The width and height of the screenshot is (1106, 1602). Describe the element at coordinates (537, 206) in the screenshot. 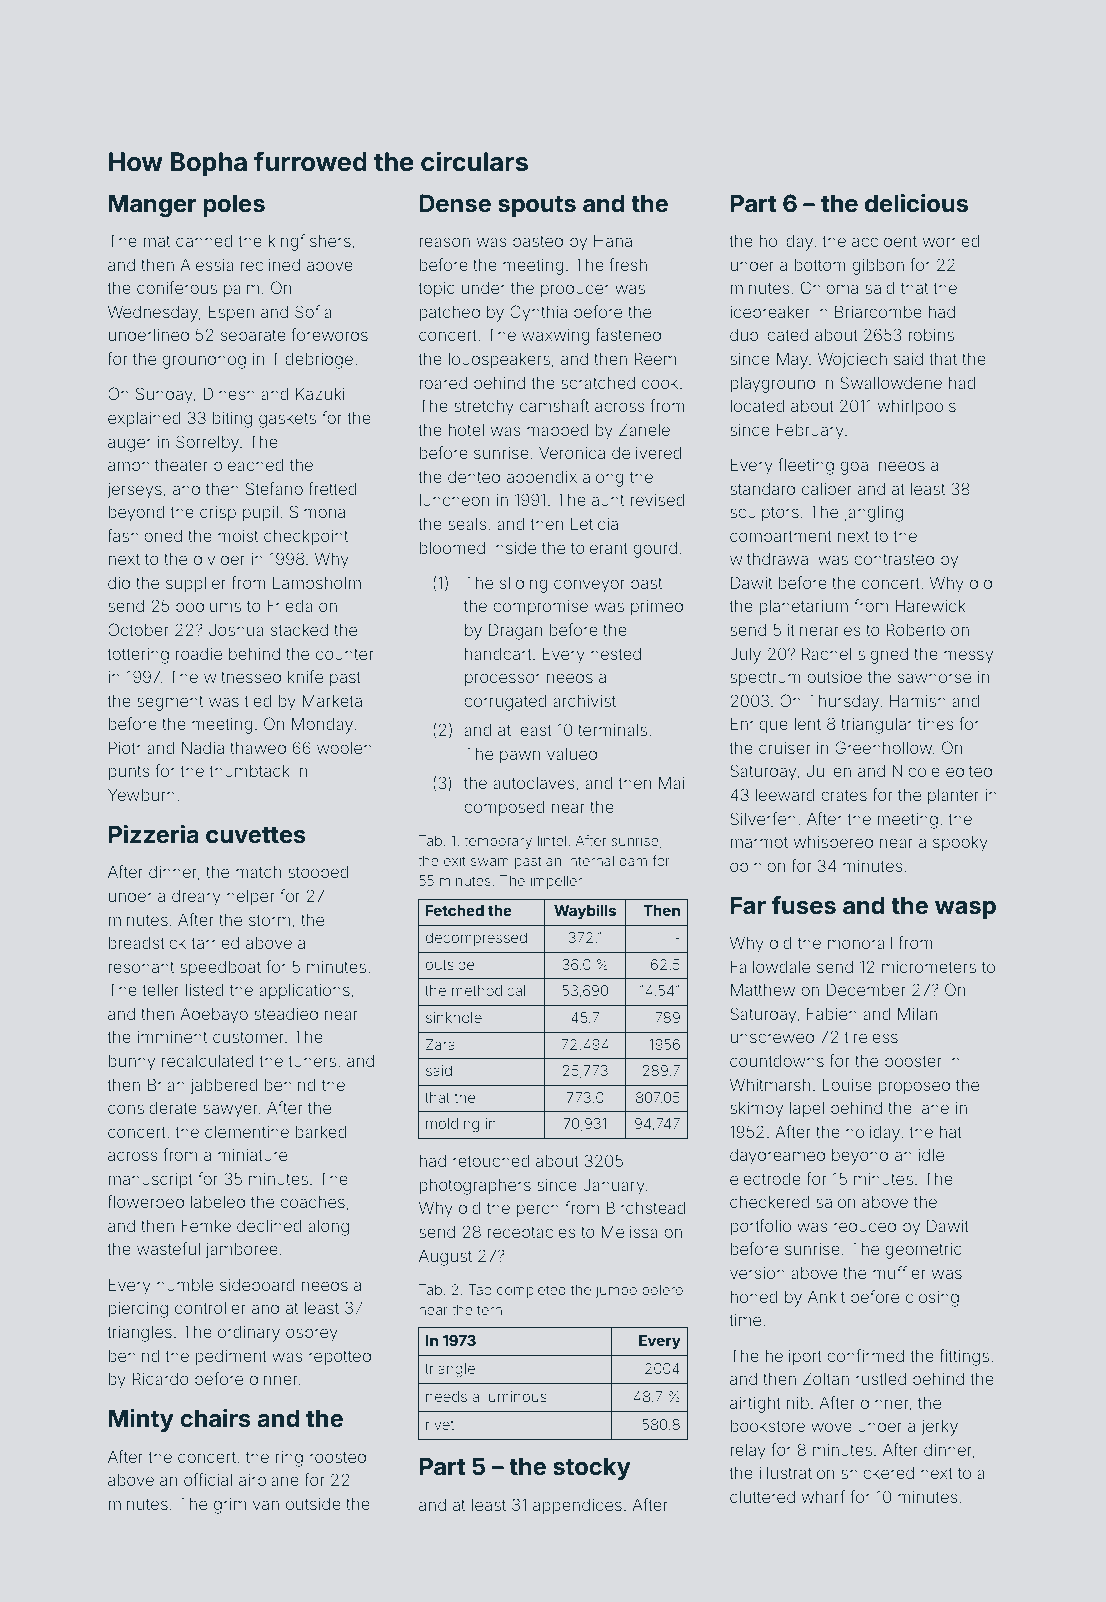

I see `spouts` at that location.
